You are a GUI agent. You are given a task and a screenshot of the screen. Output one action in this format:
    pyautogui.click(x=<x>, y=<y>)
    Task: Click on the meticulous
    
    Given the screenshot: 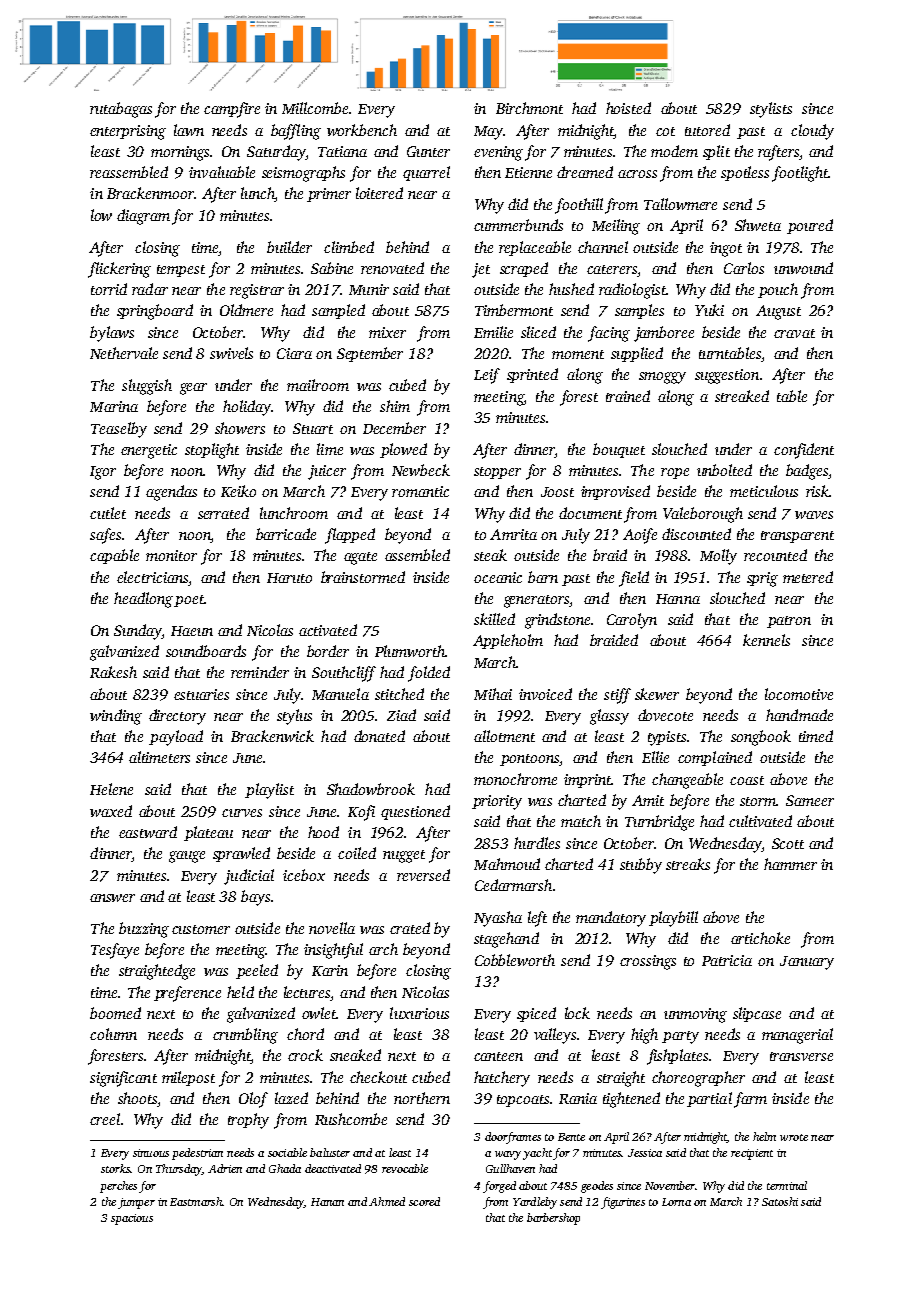 What is the action you would take?
    pyautogui.click(x=764, y=491)
